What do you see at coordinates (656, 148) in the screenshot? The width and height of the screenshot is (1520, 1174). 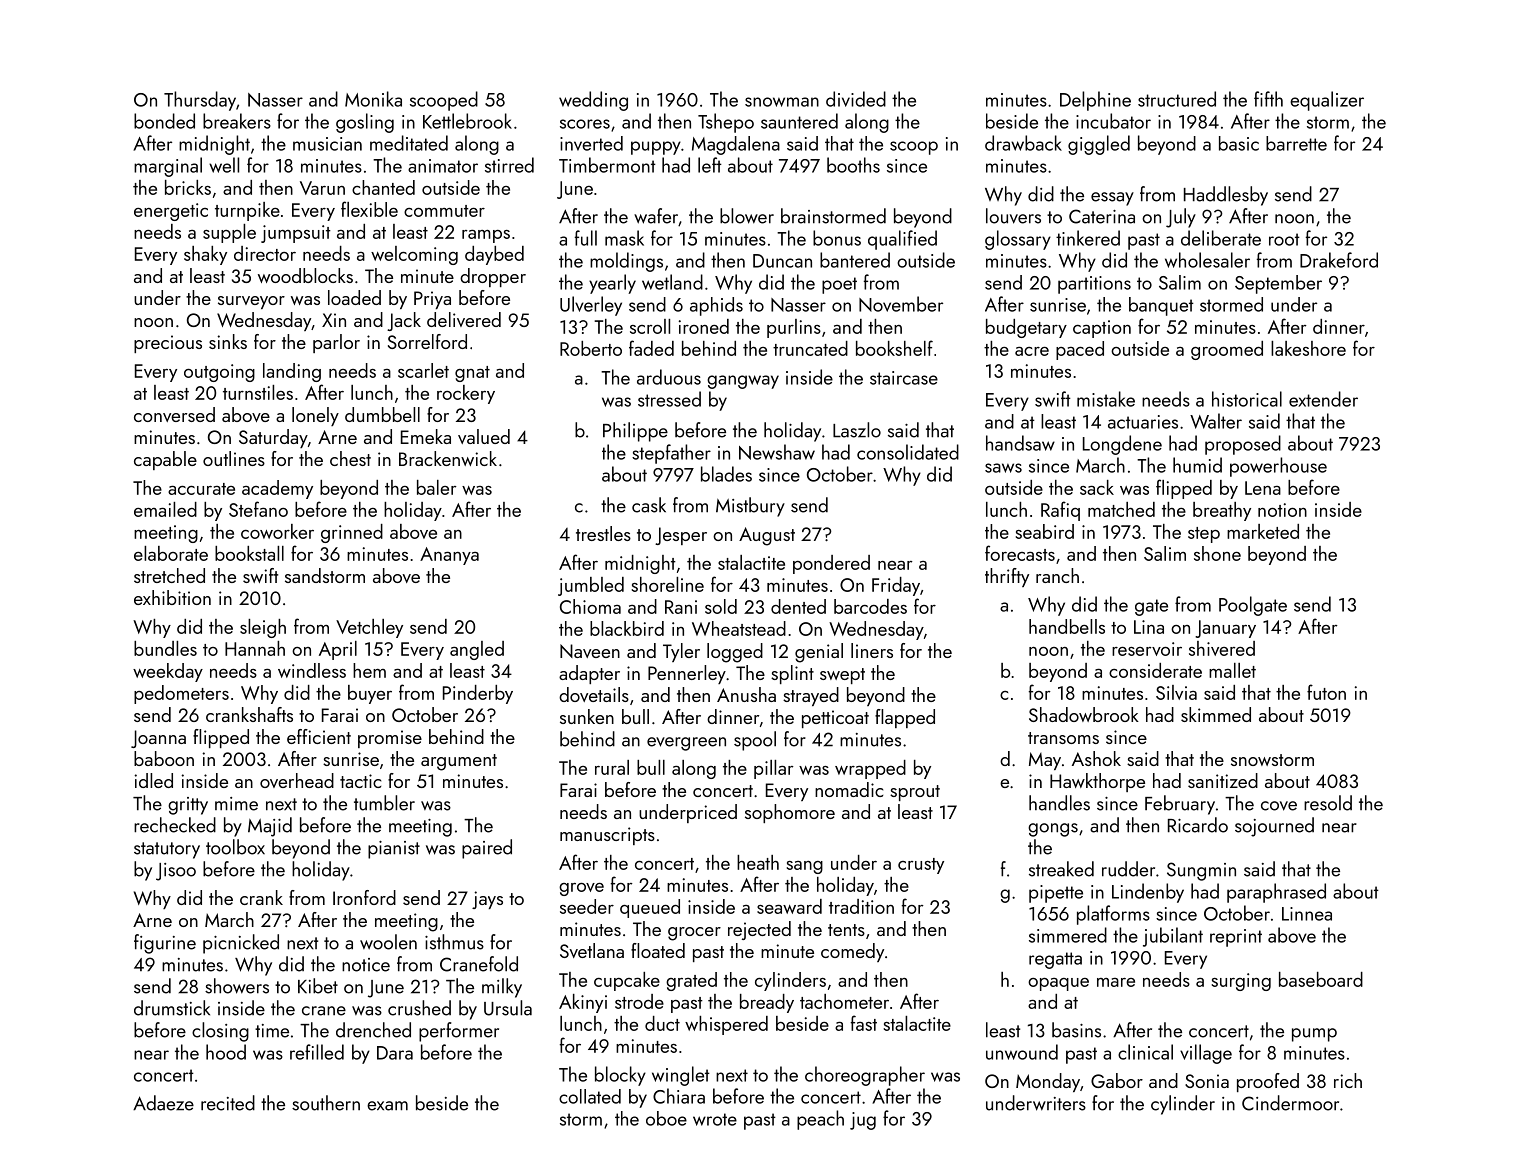 I see `puppy` at bounding box center [656, 148].
